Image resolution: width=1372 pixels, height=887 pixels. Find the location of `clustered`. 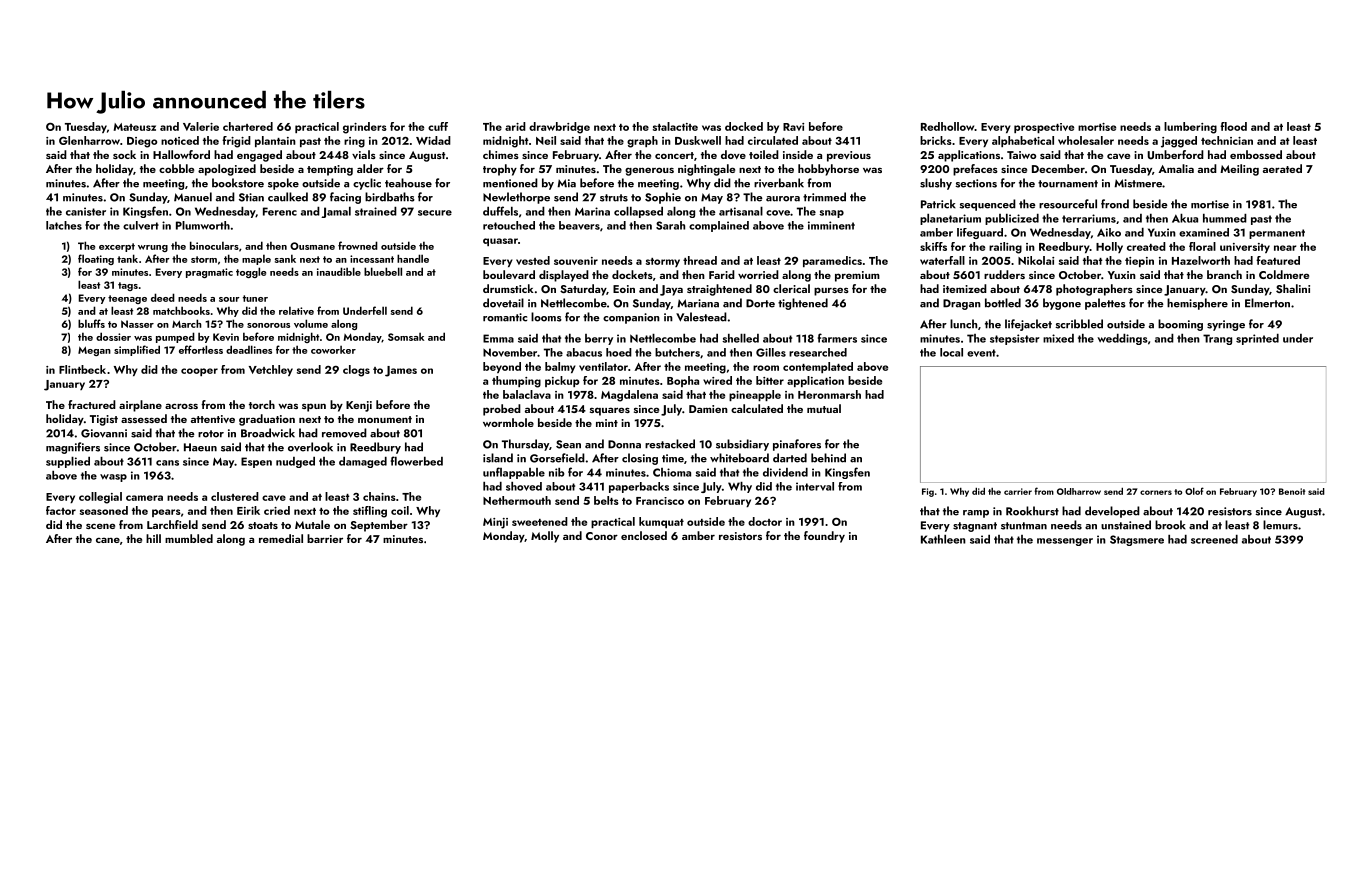

clustered is located at coordinates (235, 496).
